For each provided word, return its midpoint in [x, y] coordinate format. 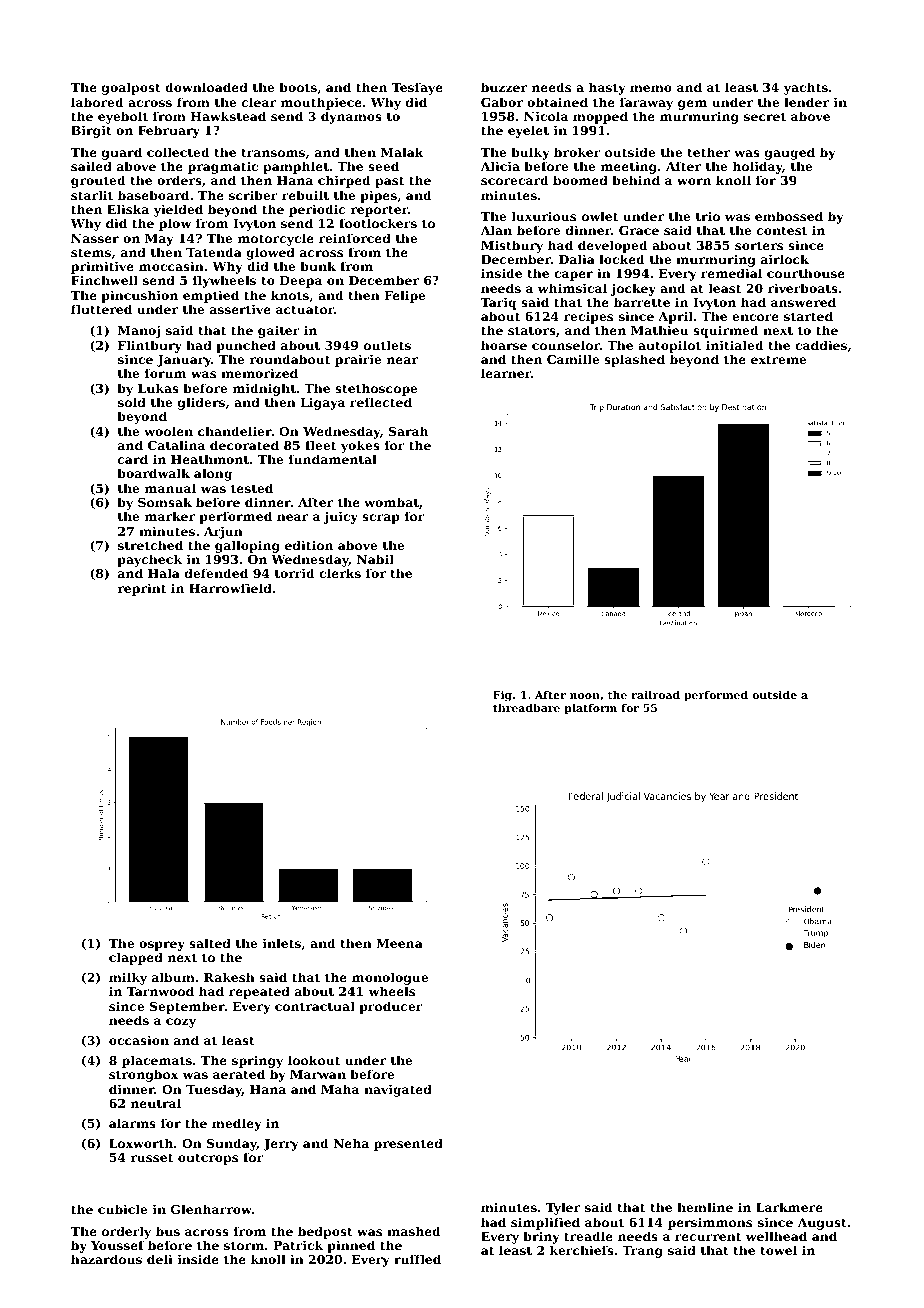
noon [585, 696]
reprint [142, 589]
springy [257, 1061]
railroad [655, 694]
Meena [399, 943]
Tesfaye [417, 88]
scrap [381, 519]
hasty [607, 88]
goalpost [131, 88]
